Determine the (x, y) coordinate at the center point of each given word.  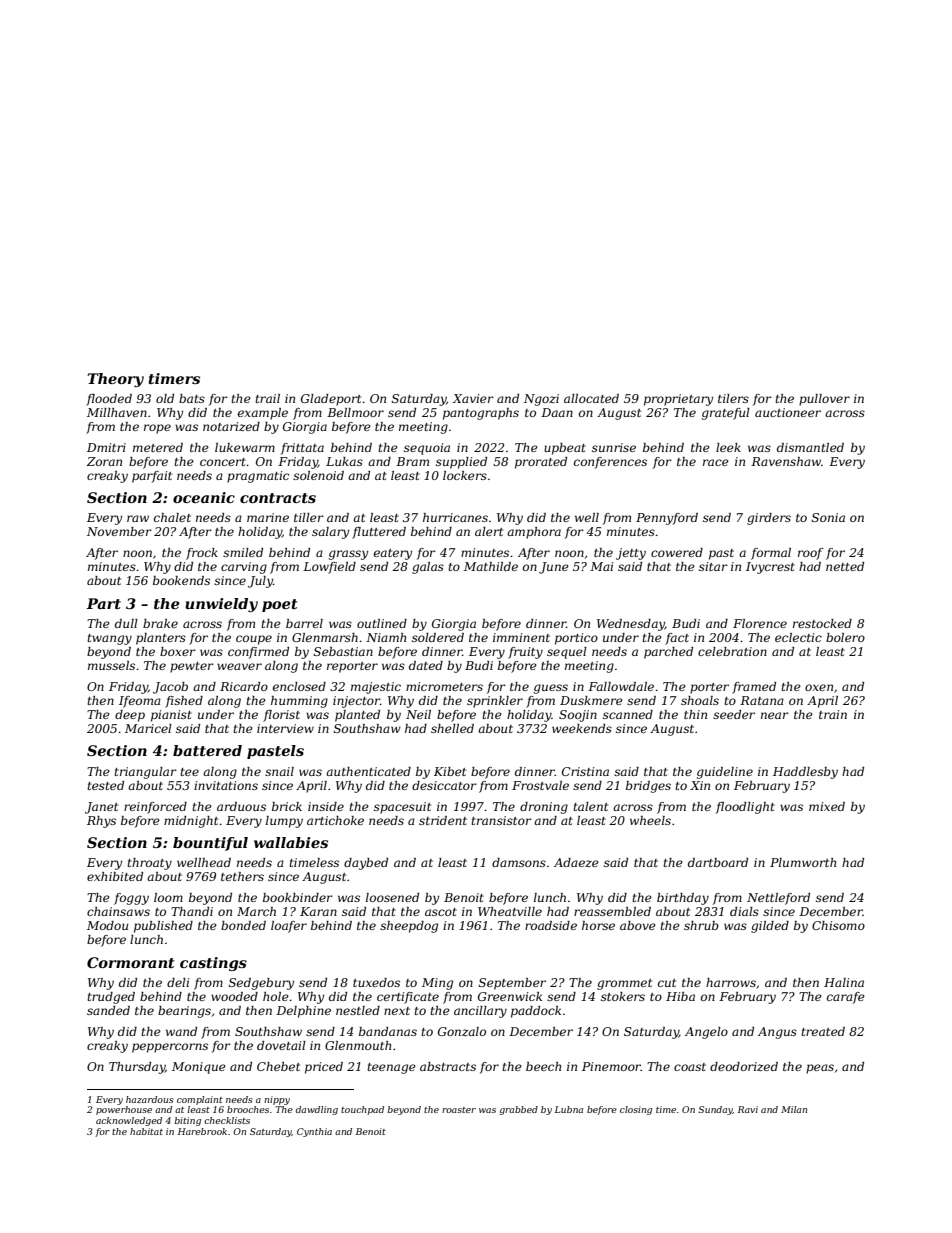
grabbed (518, 1110)
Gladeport (331, 400)
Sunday (715, 1110)
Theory (115, 380)
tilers (733, 398)
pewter (192, 667)
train (833, 714)
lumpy (284, 822)
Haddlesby (805, 773)
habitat (146, 1131)
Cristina (585, 771)
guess (551, 689)
